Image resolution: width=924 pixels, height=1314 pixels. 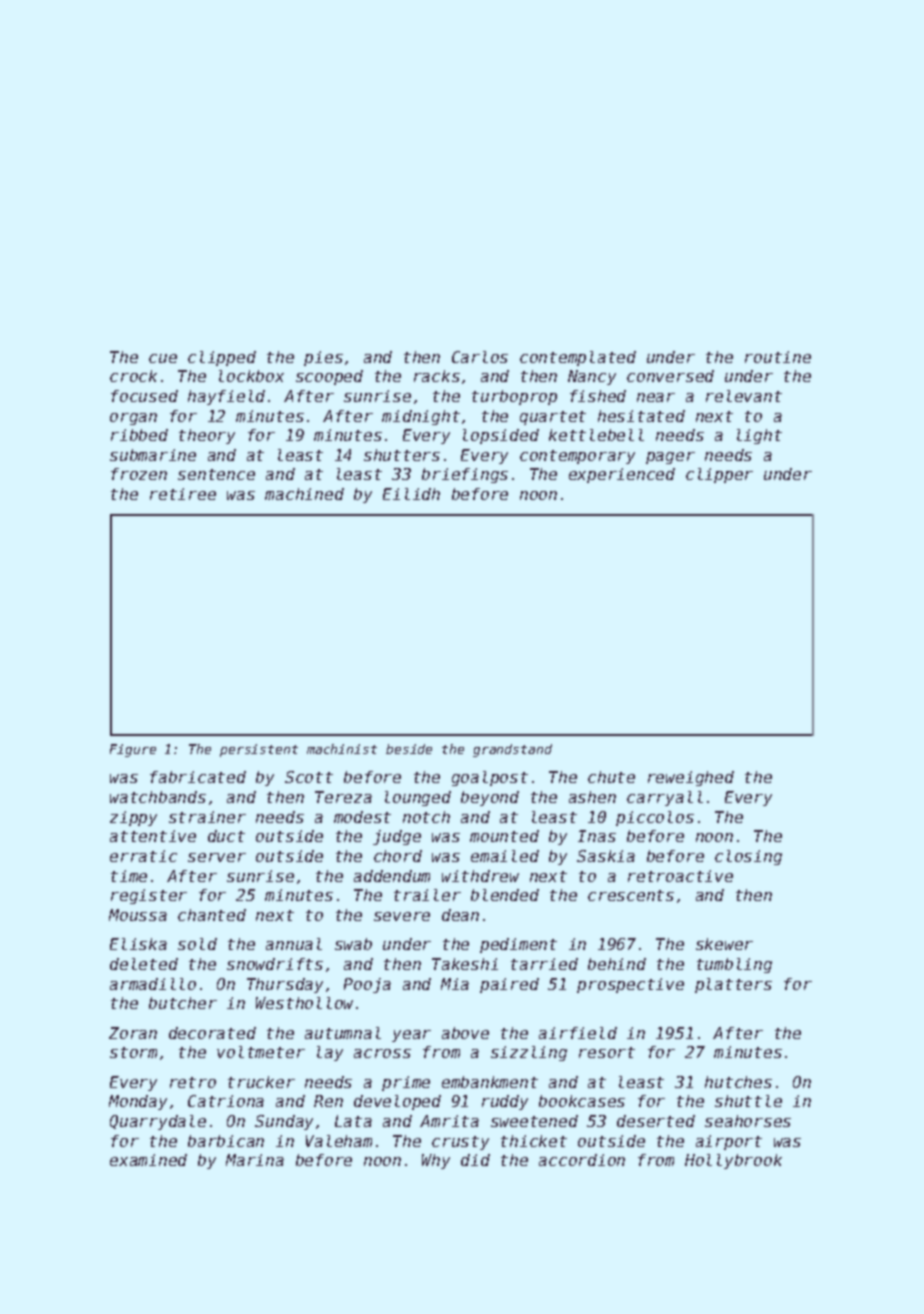 I want to click on crescents, so click(x=631, y=895).
